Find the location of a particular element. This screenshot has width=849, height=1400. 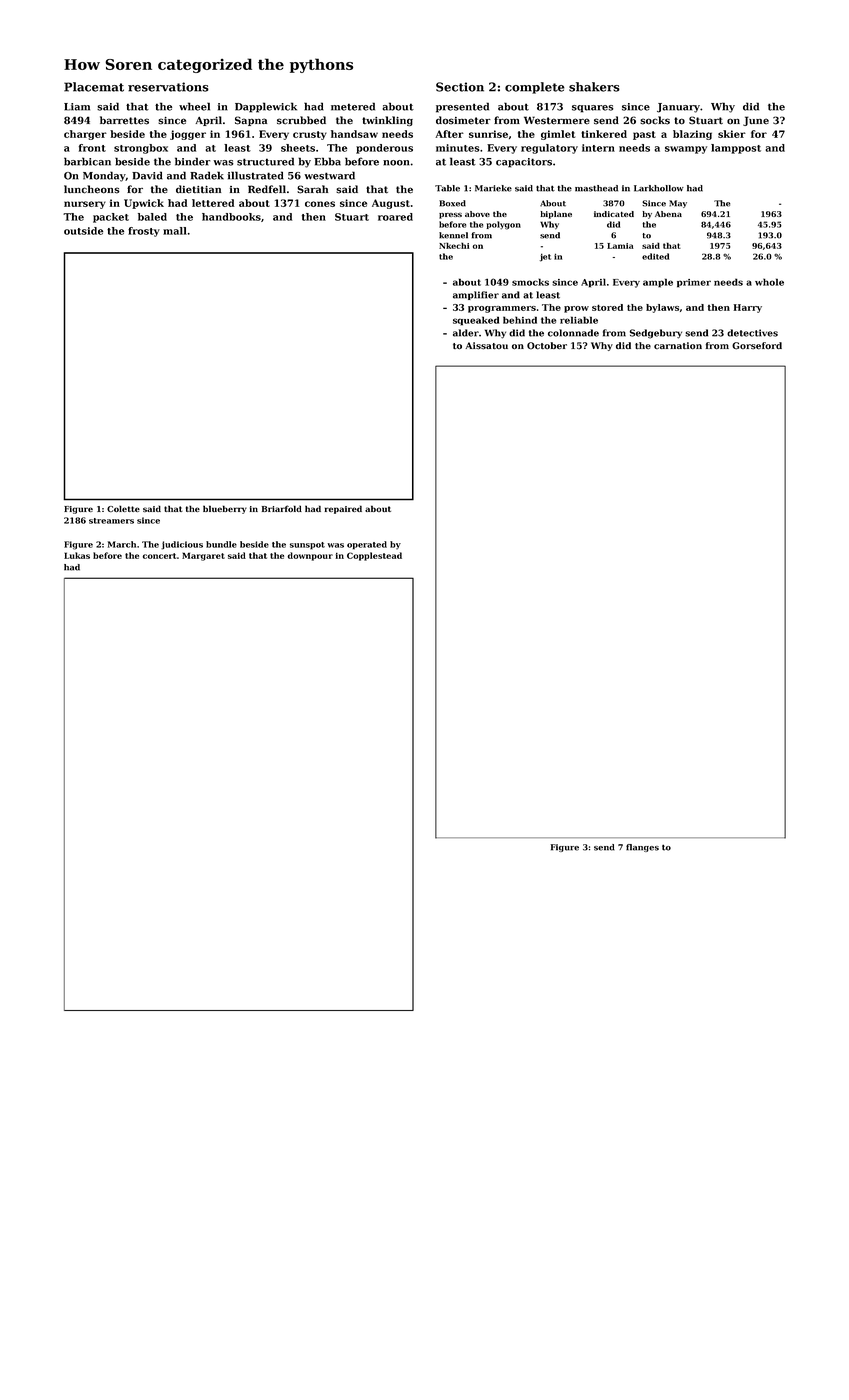

shakers is located at coordinates (594, 87).
